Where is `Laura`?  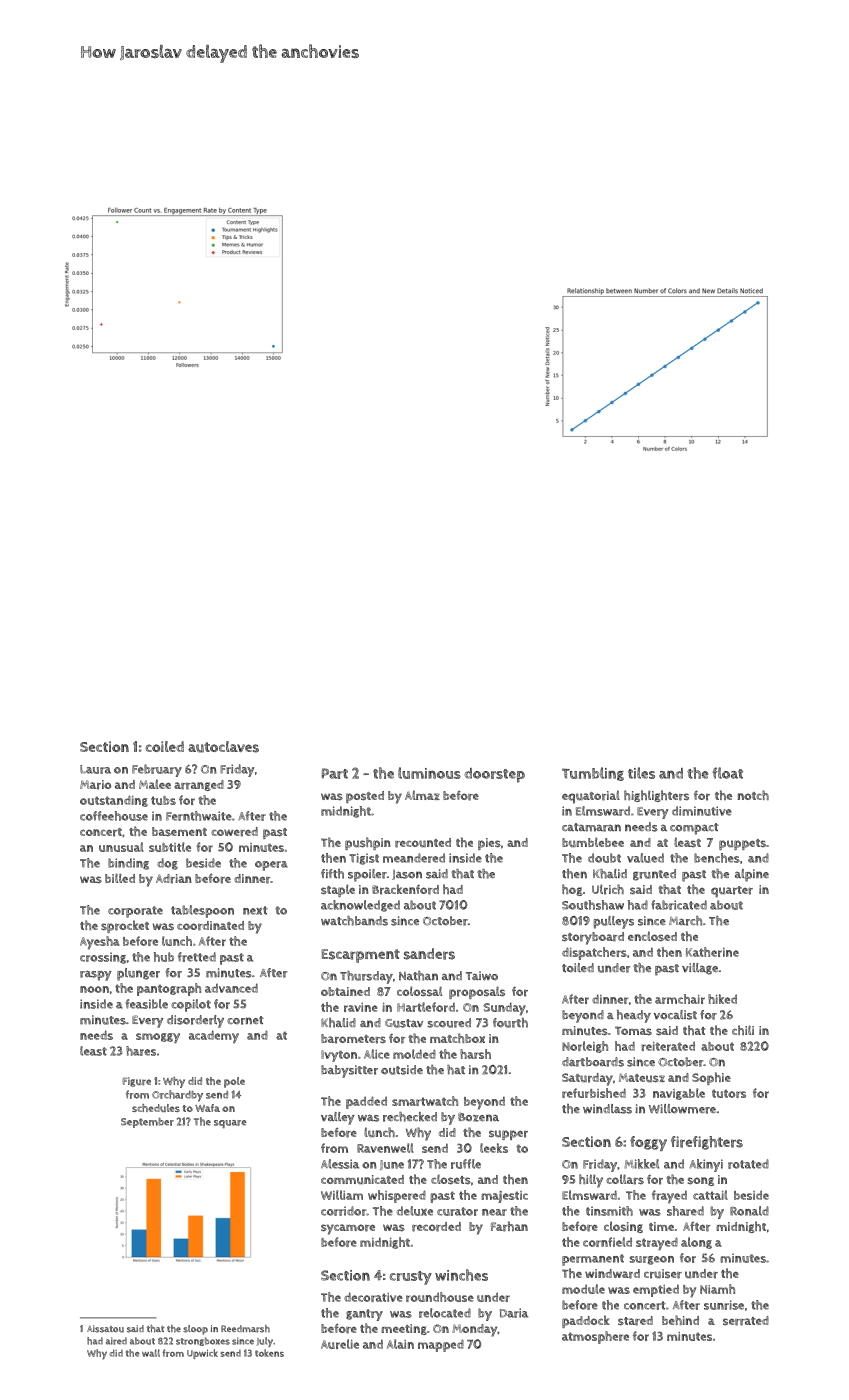
Laura is located at coordinates (95, 769).
